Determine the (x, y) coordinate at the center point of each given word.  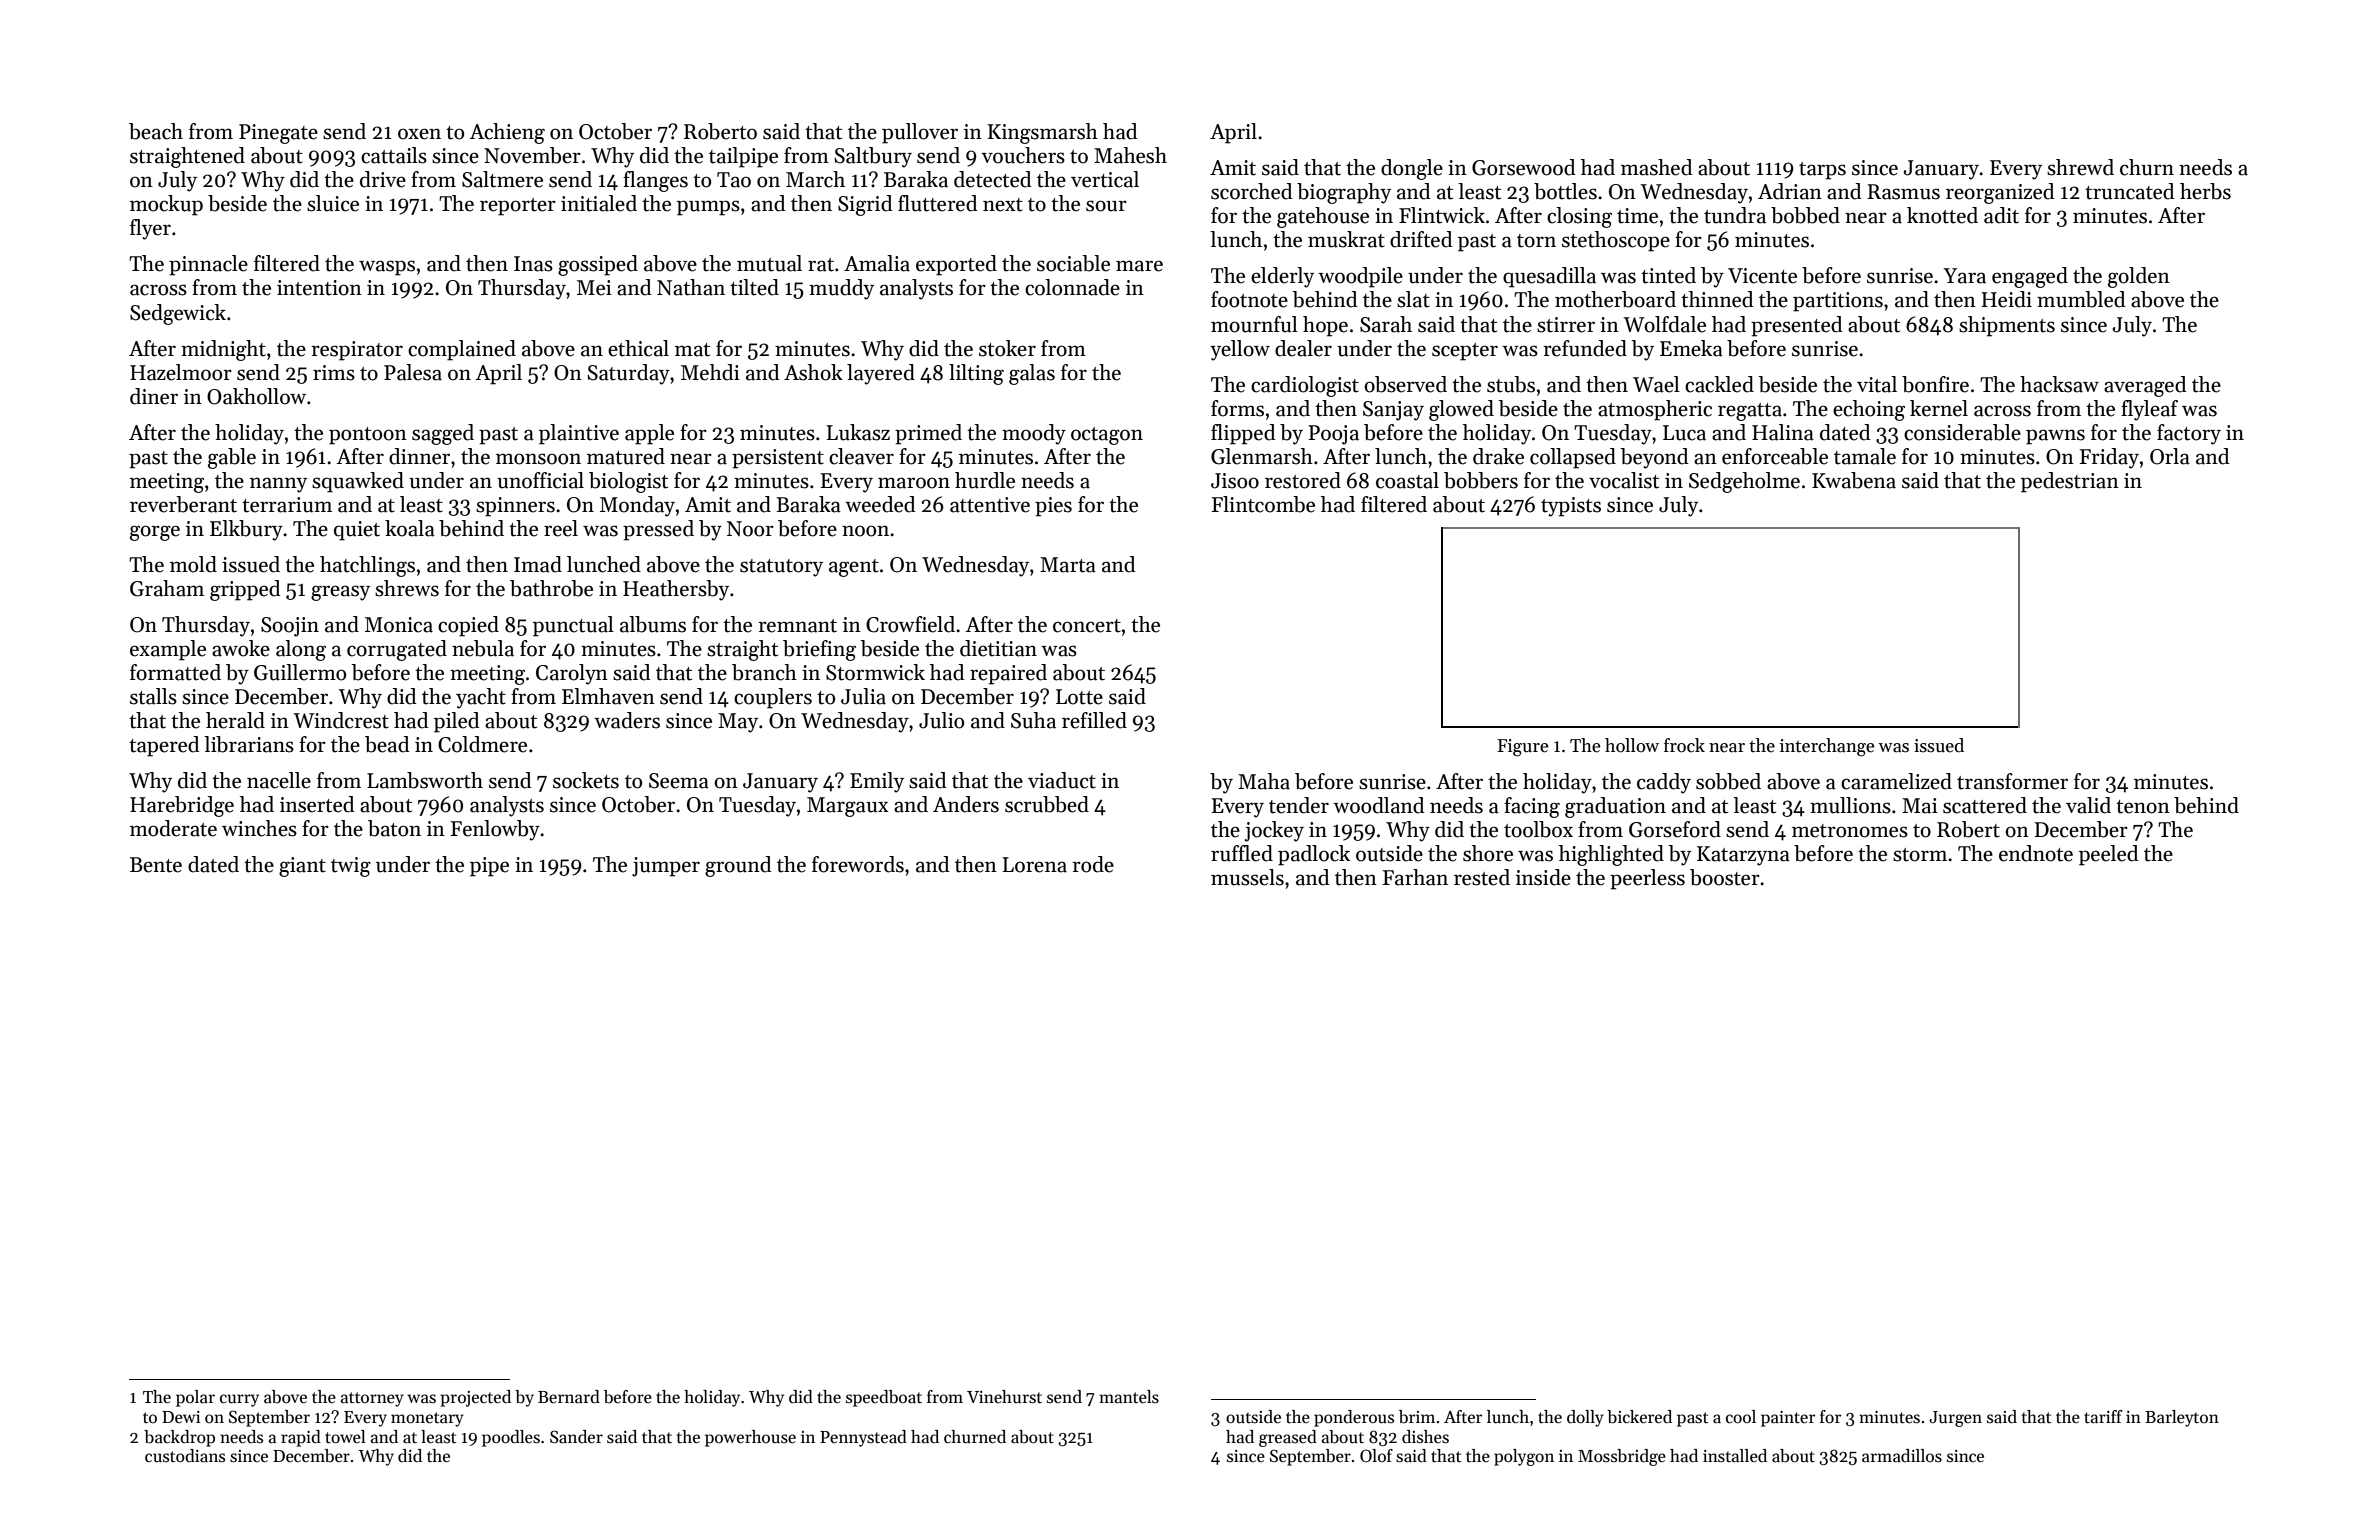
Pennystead (863, 1438)
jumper (666, 867)
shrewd (2080, 167)
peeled (2109, 855)
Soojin (290, 627)
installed (1735, 1456)
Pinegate (278, 134)
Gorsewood (1524, 167)
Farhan (1415, 877)
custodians (185, 1456)
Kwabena (1854, 480)
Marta (1068, 565)
